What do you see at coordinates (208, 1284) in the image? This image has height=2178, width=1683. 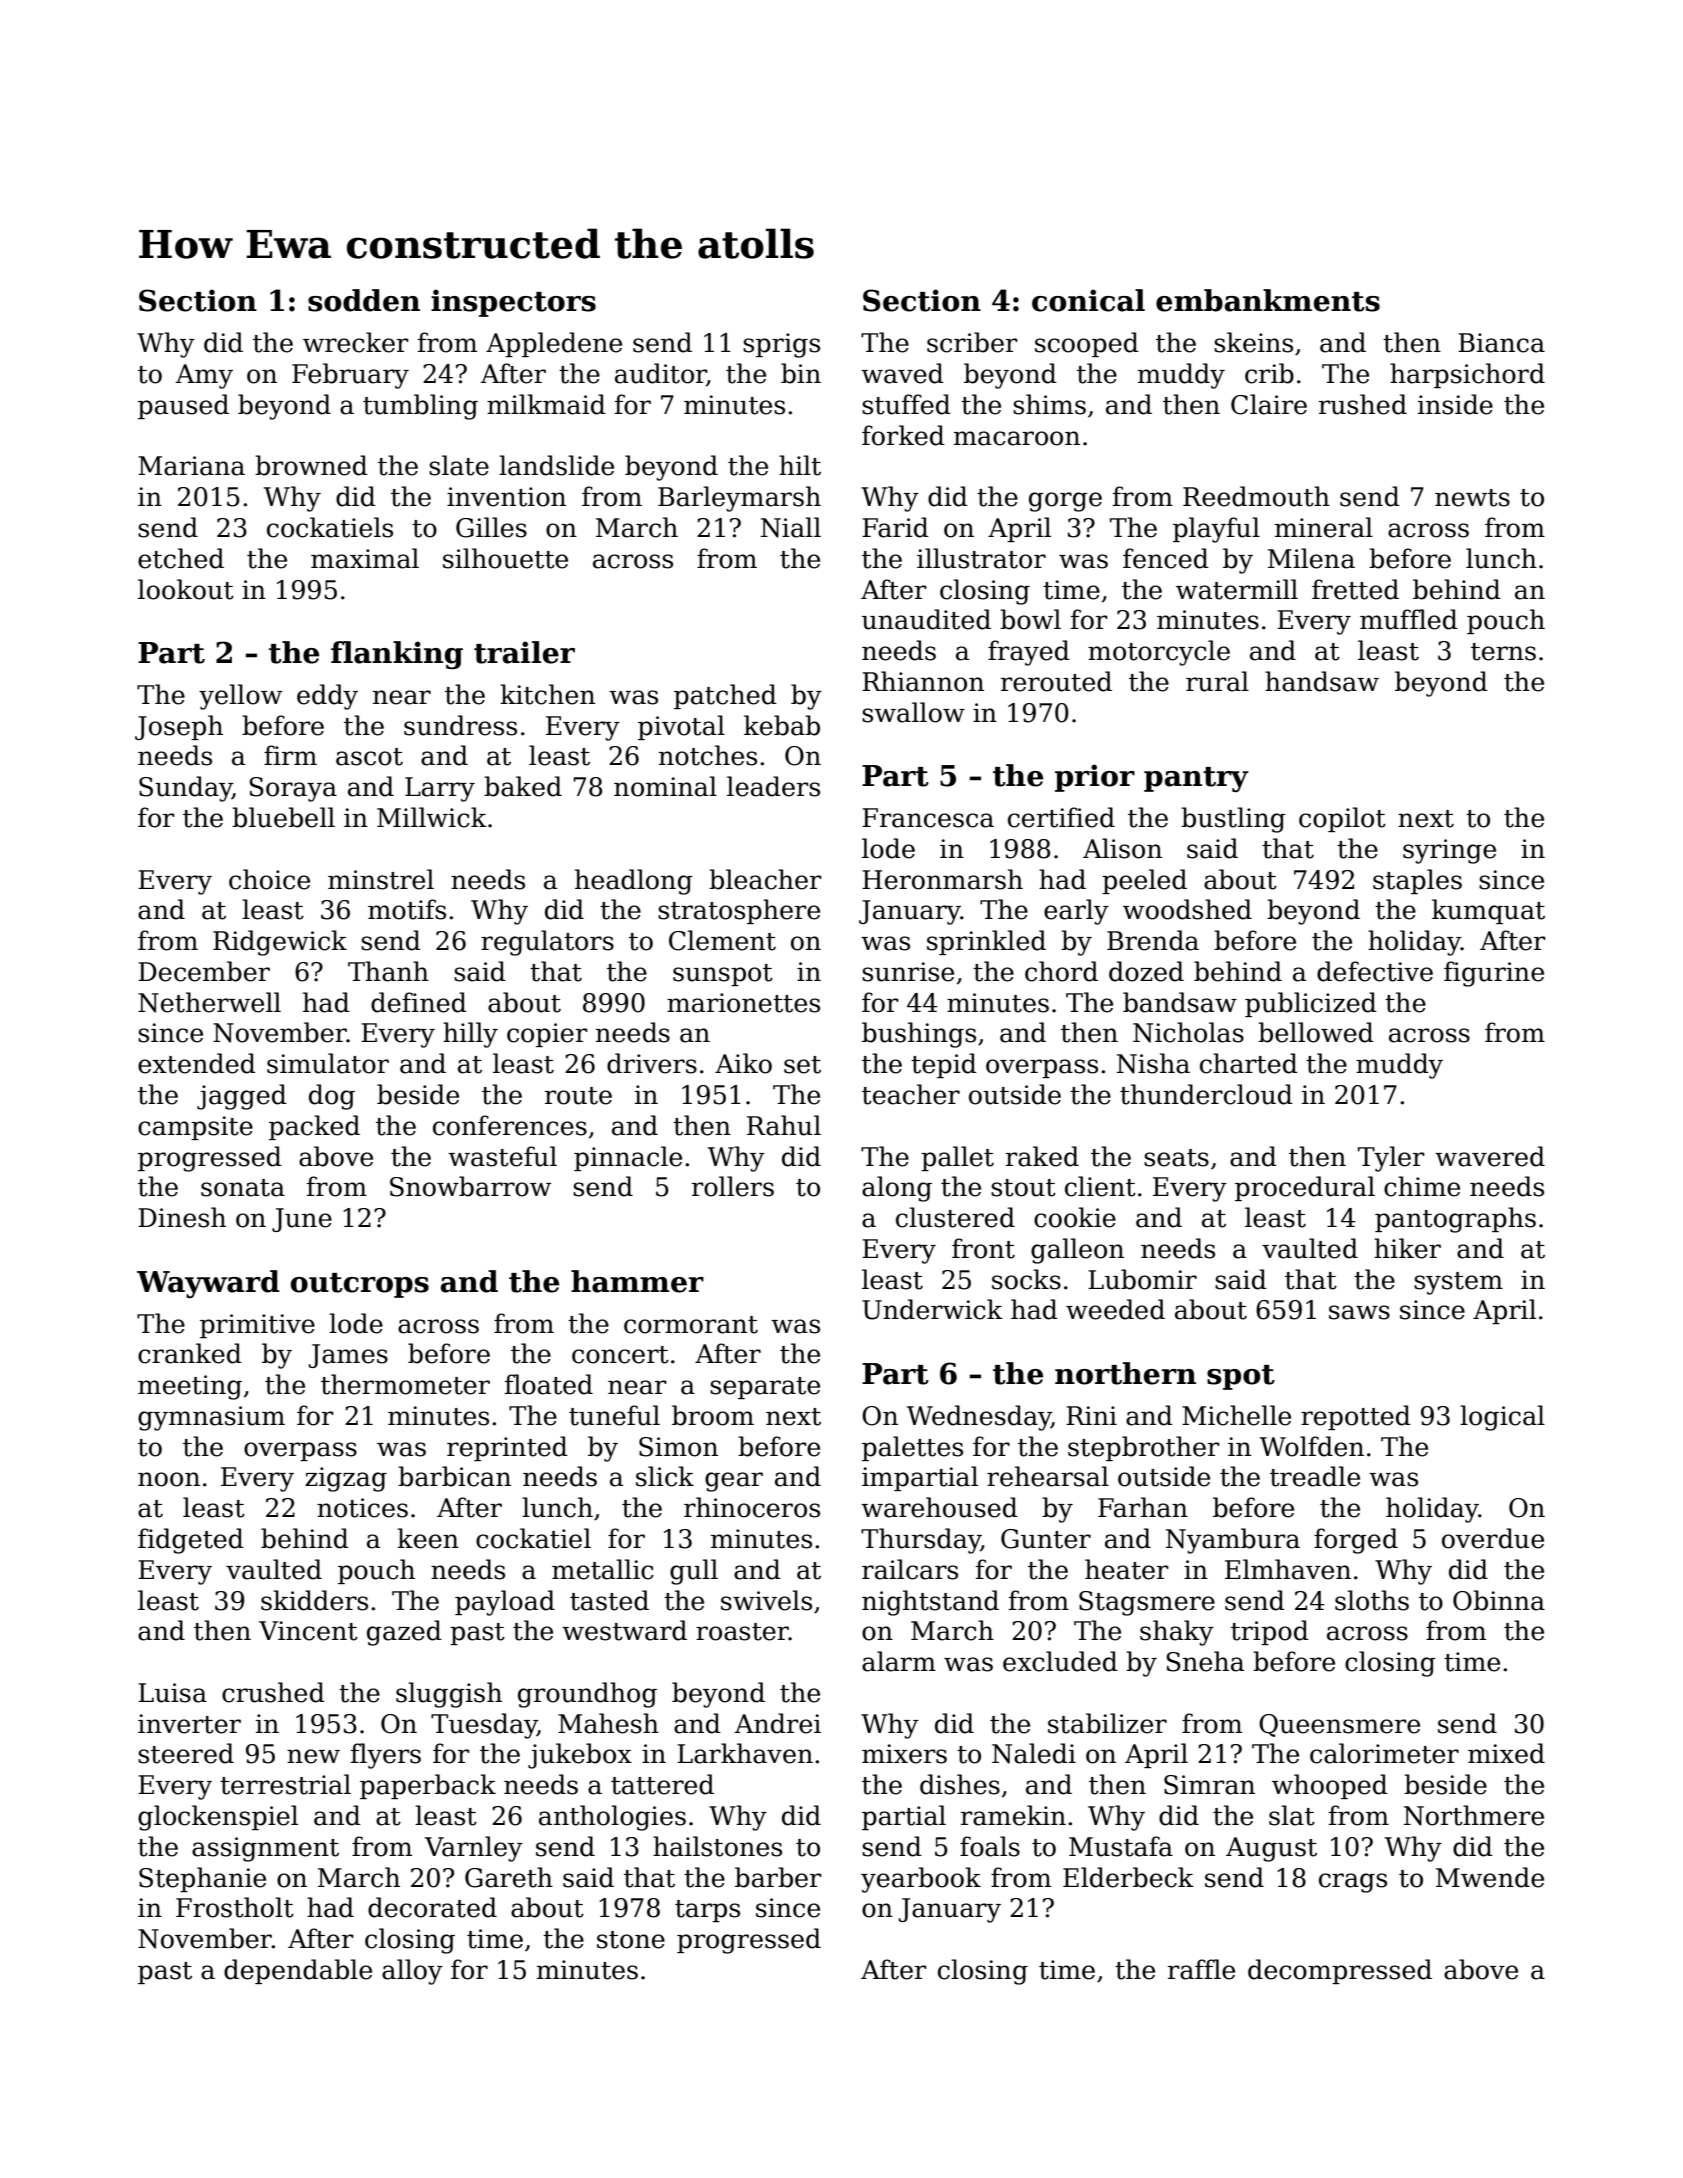 I see `Wayward` at bounding box center [208, 1284].
